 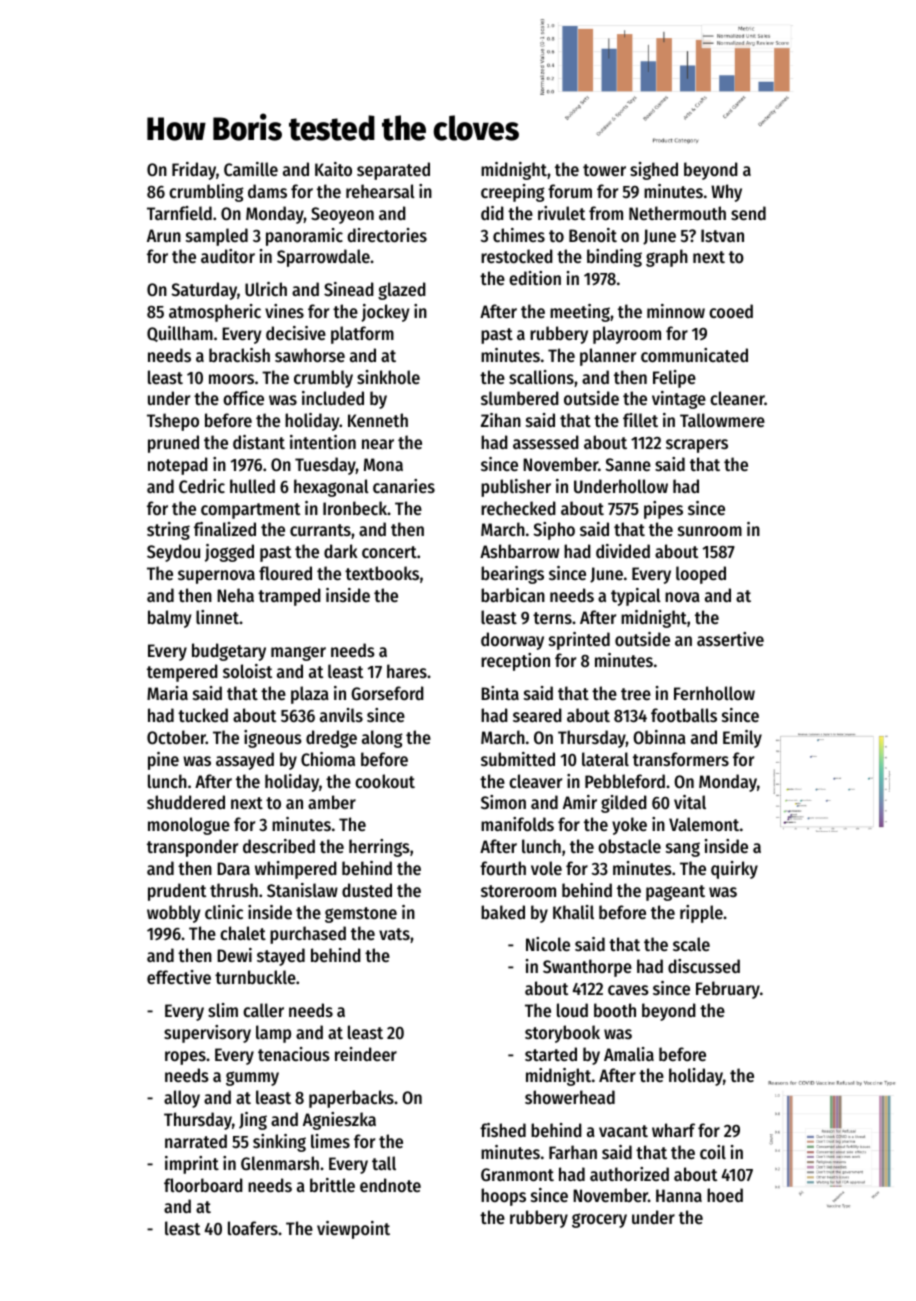 What do you see at coordinates (217, 617) in the screenshot?
I see `linnet` at bounding box center [217, 617].
